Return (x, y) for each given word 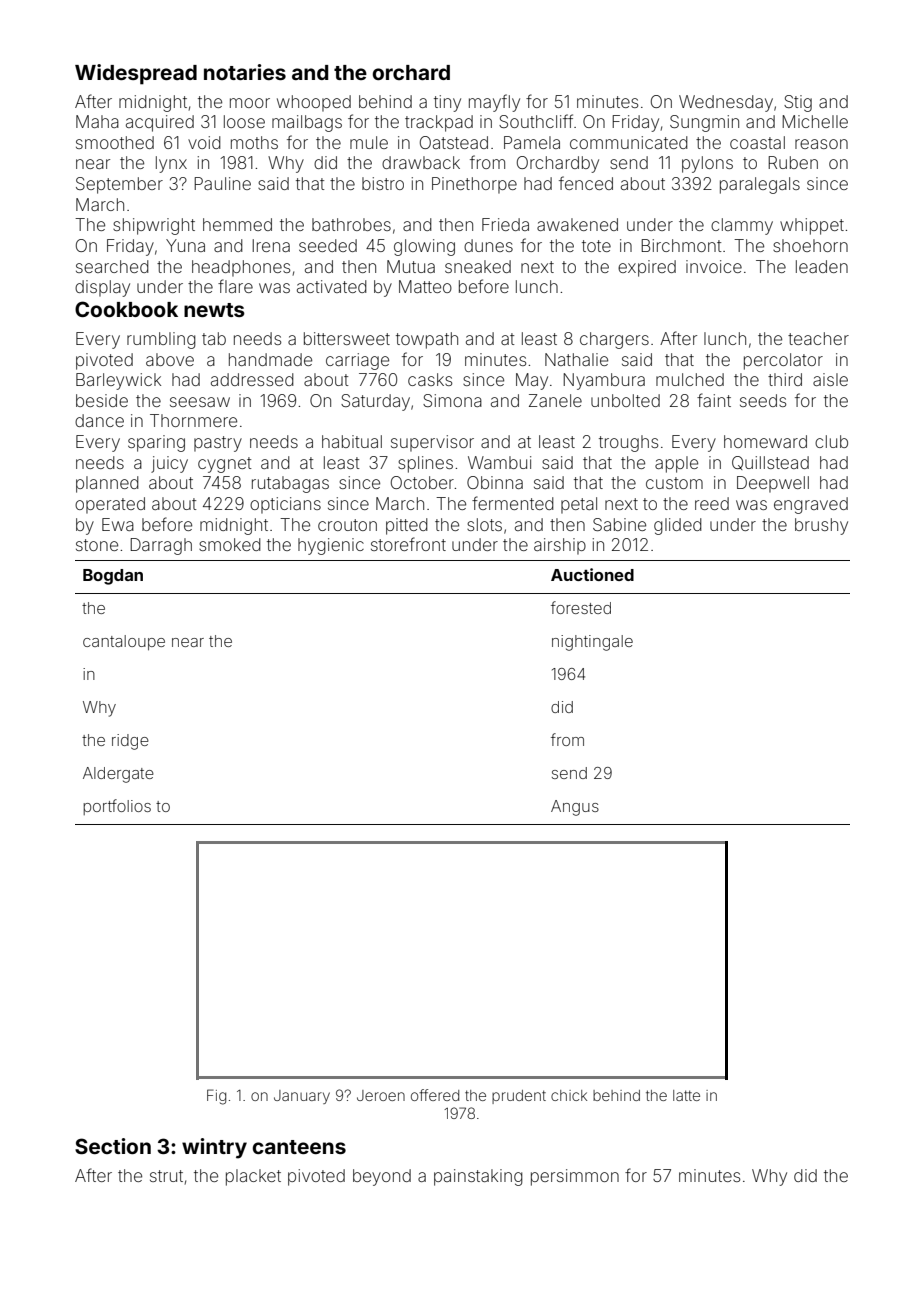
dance (99, 420)
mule (369, 142)
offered (435, 1095)
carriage (357, 361)
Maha (97, 121)
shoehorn (810, 245)
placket (253, 1177)
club (831, 441)
